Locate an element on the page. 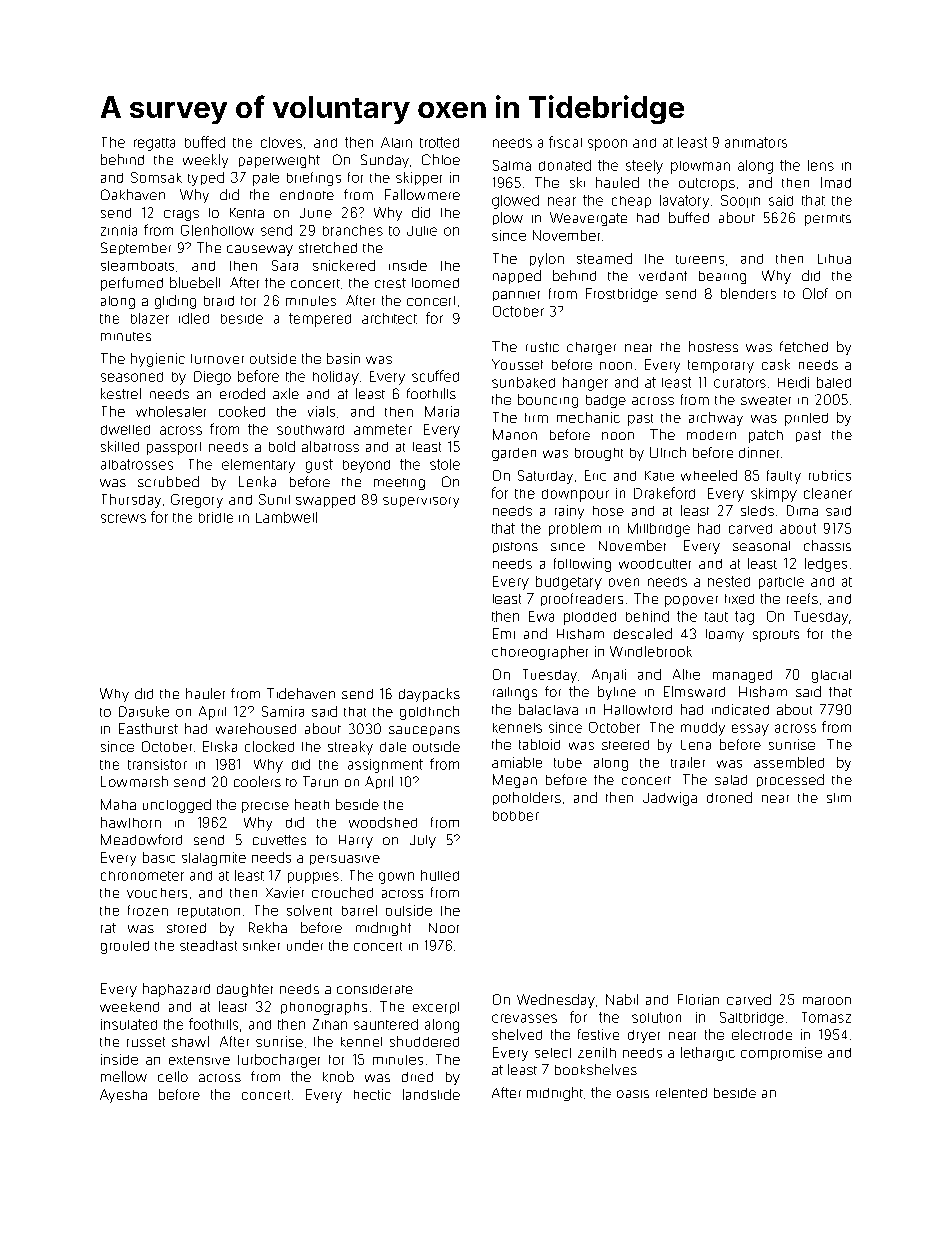  garden is located at coordinates (514, 454).
